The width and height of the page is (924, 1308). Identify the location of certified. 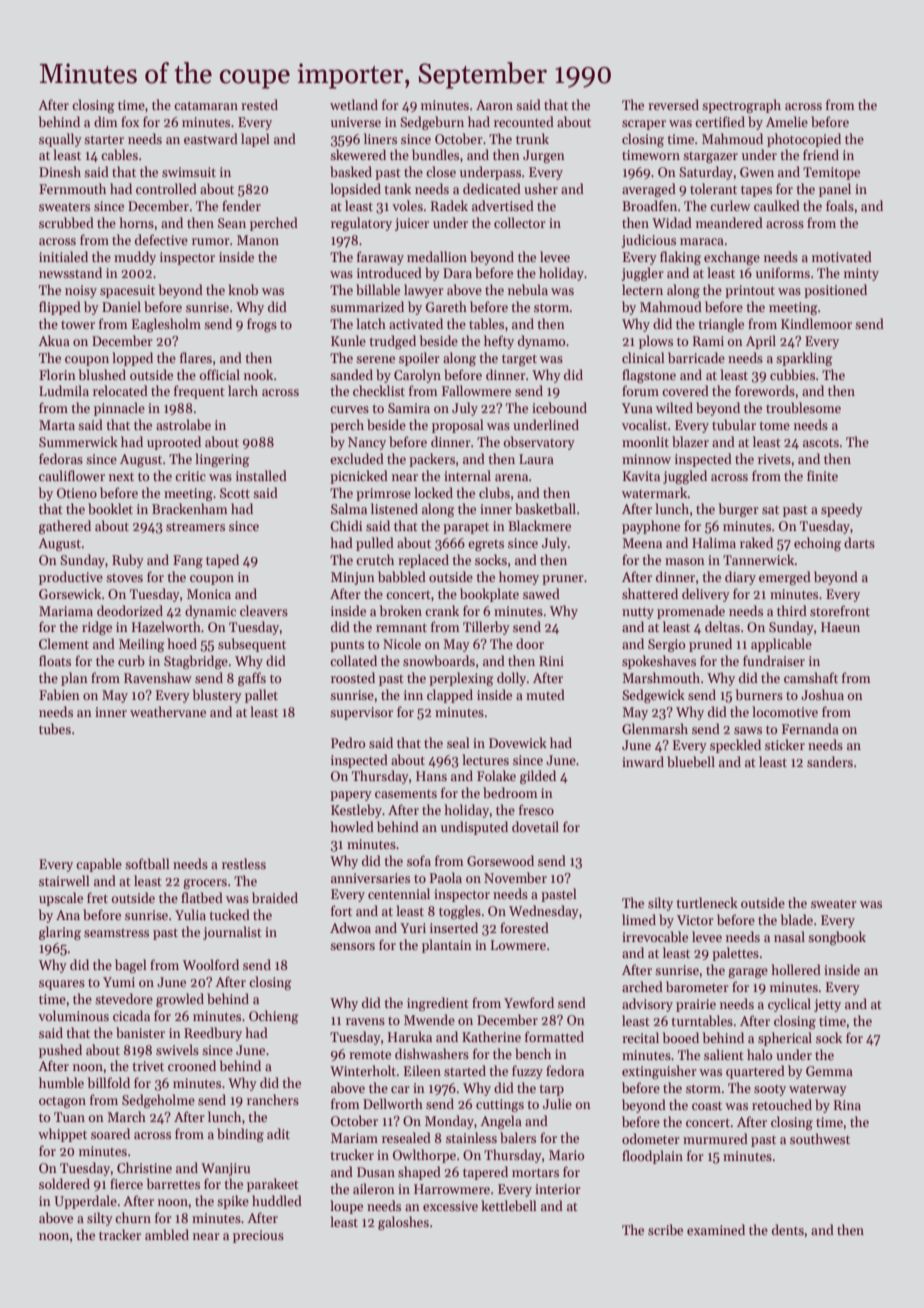
(720, 121).
